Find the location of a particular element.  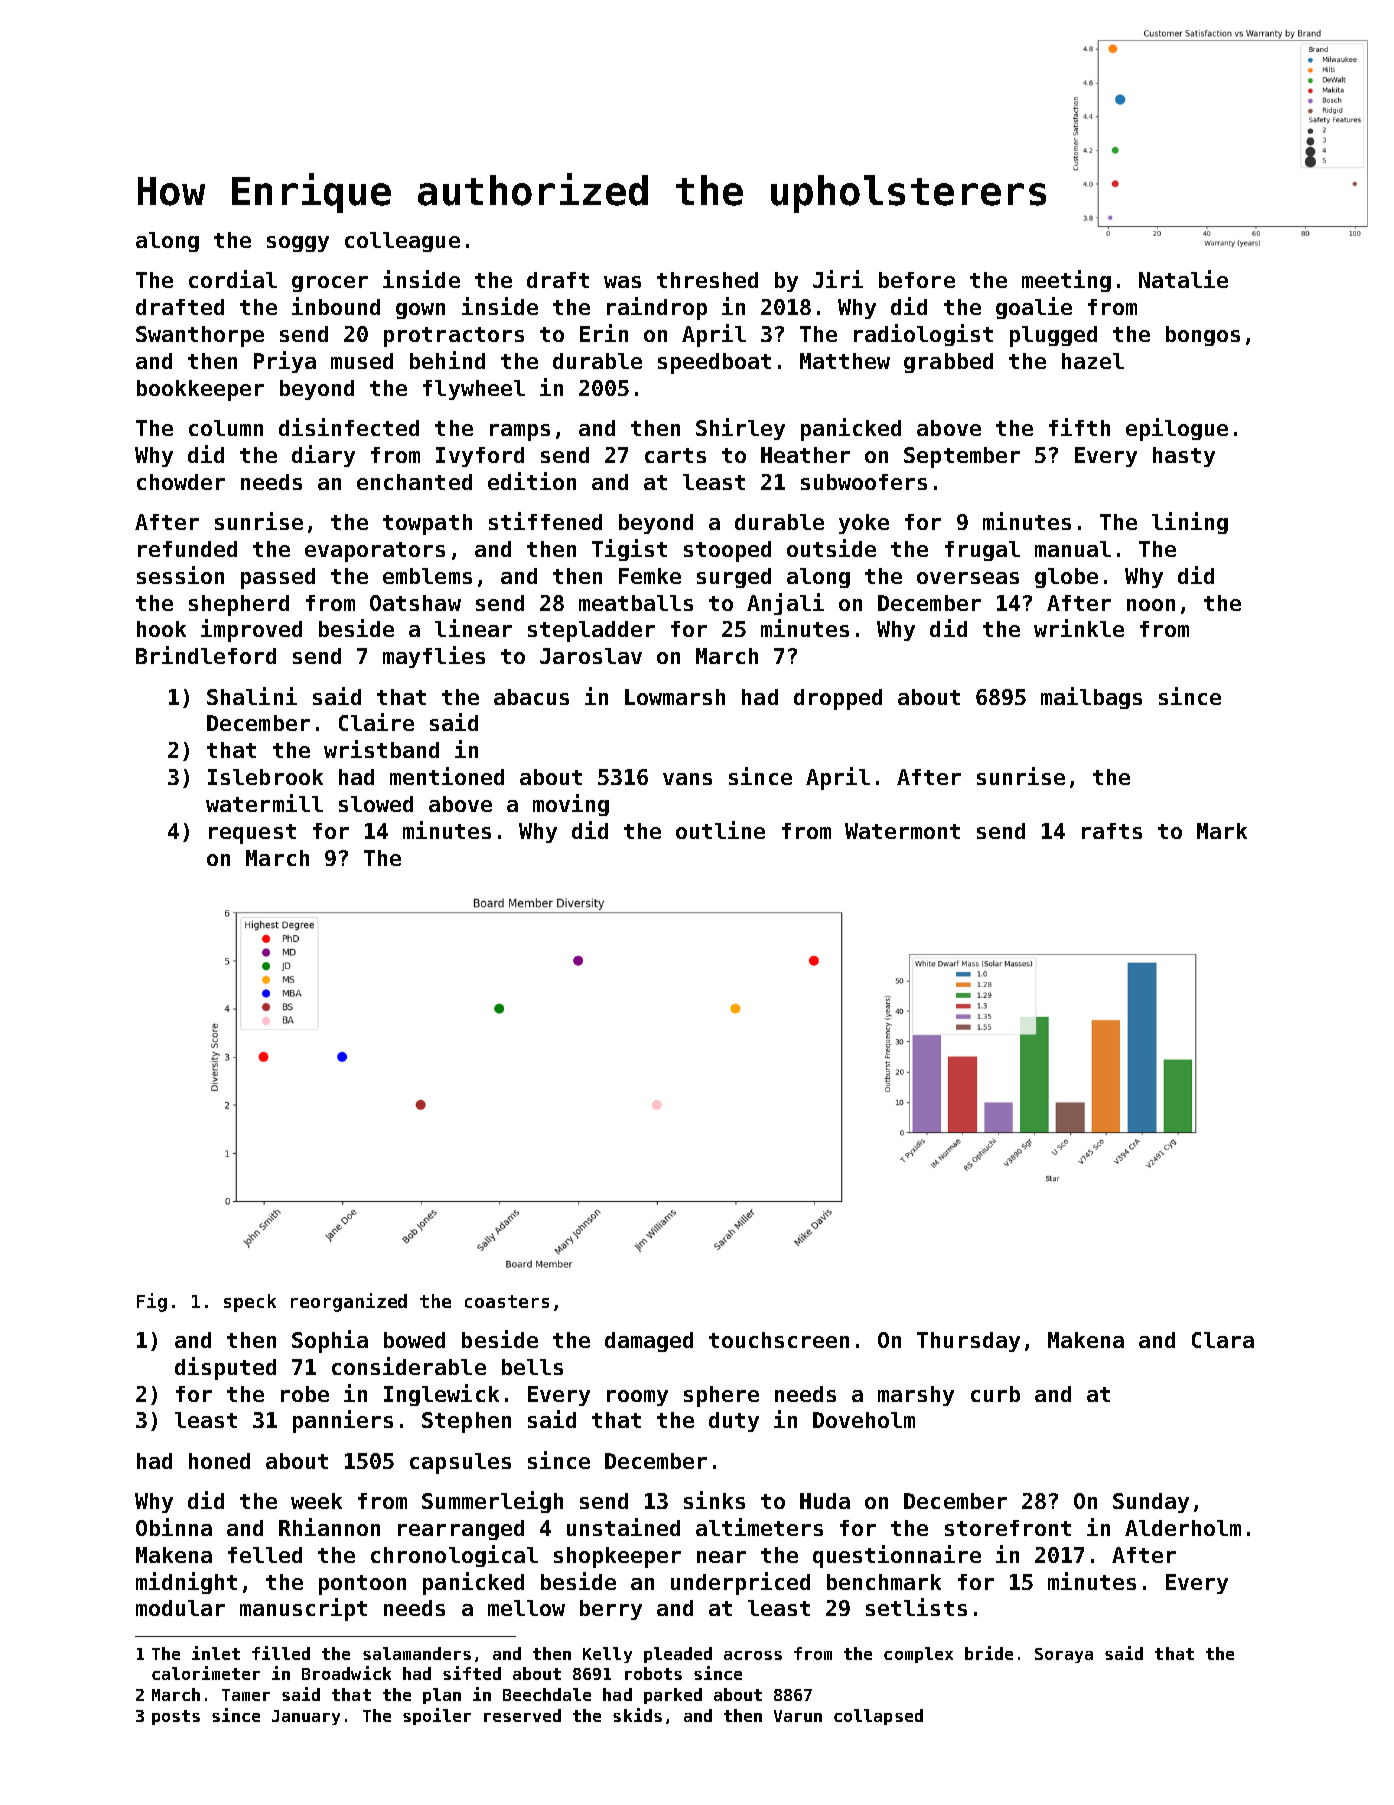

enchanted is located at coordinates (414, 482).
